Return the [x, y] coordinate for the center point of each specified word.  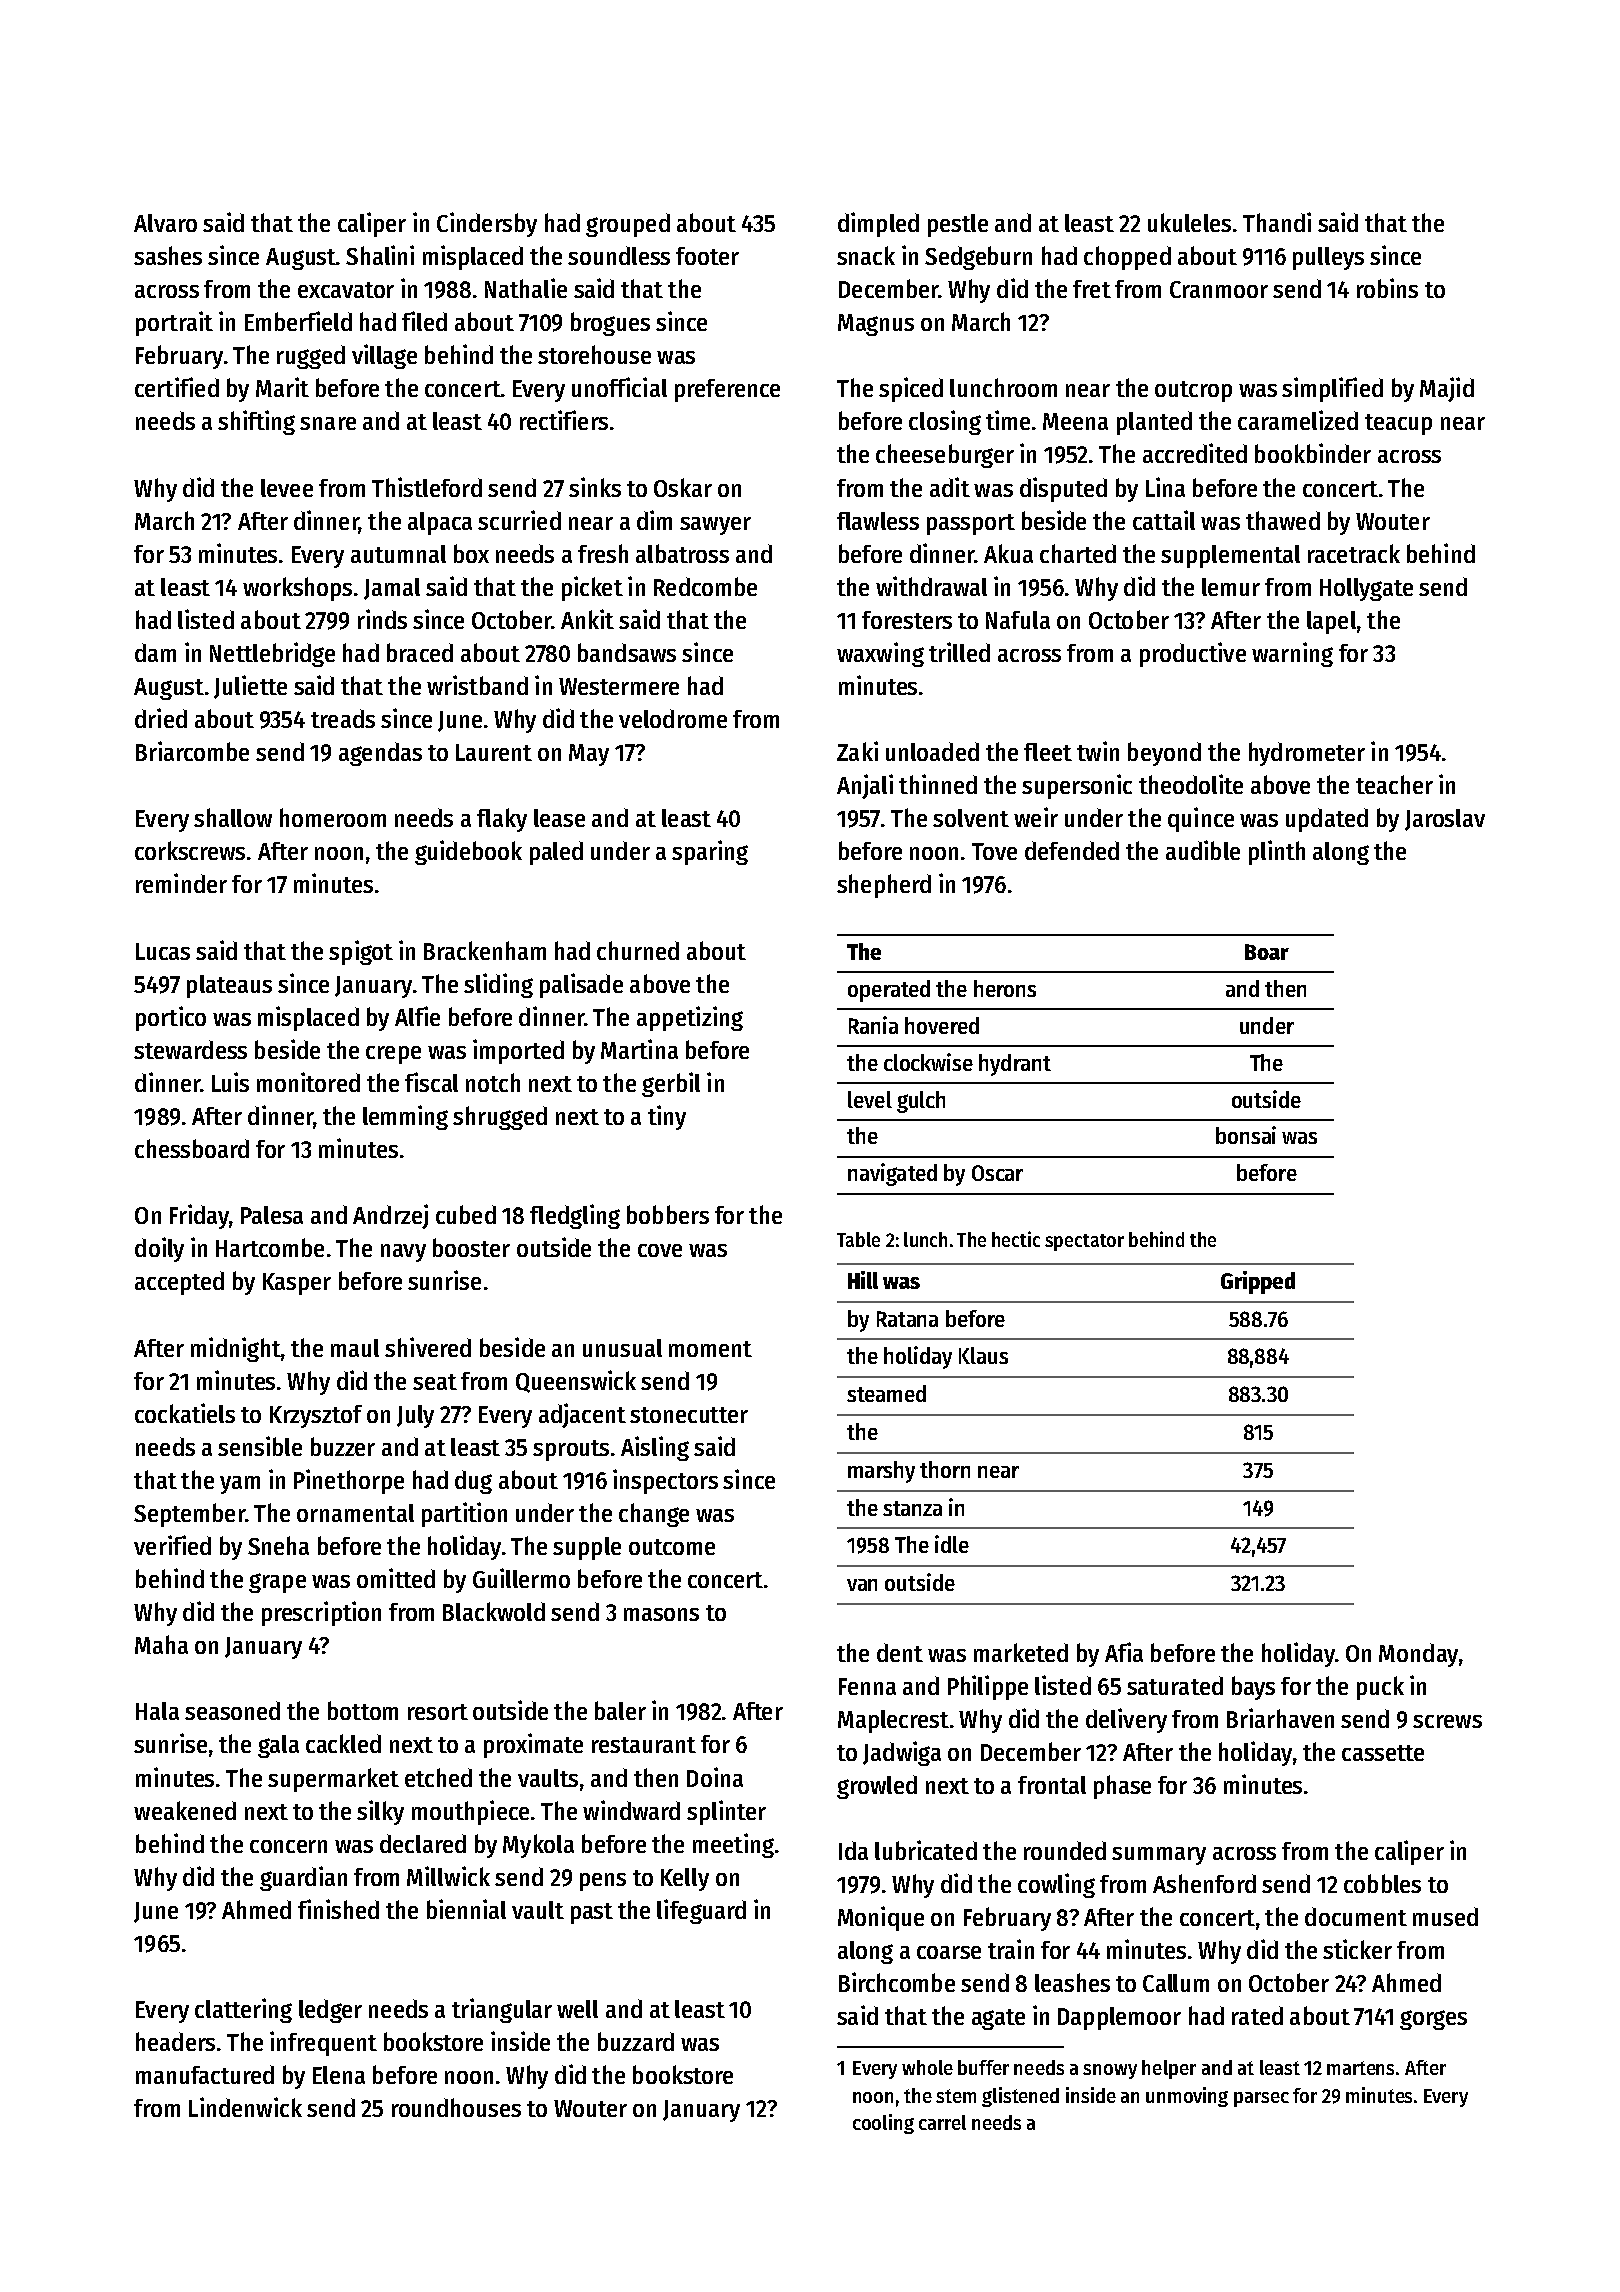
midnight [236, 1349]
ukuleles [1189, 222]
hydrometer [1307, 754]
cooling [883, 2124]
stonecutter [689, 1415]
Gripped [1258, 1282]
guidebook [468, 852]
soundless [619, 255]
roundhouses [456, 2107]
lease [559, 818]
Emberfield [298, 321]
